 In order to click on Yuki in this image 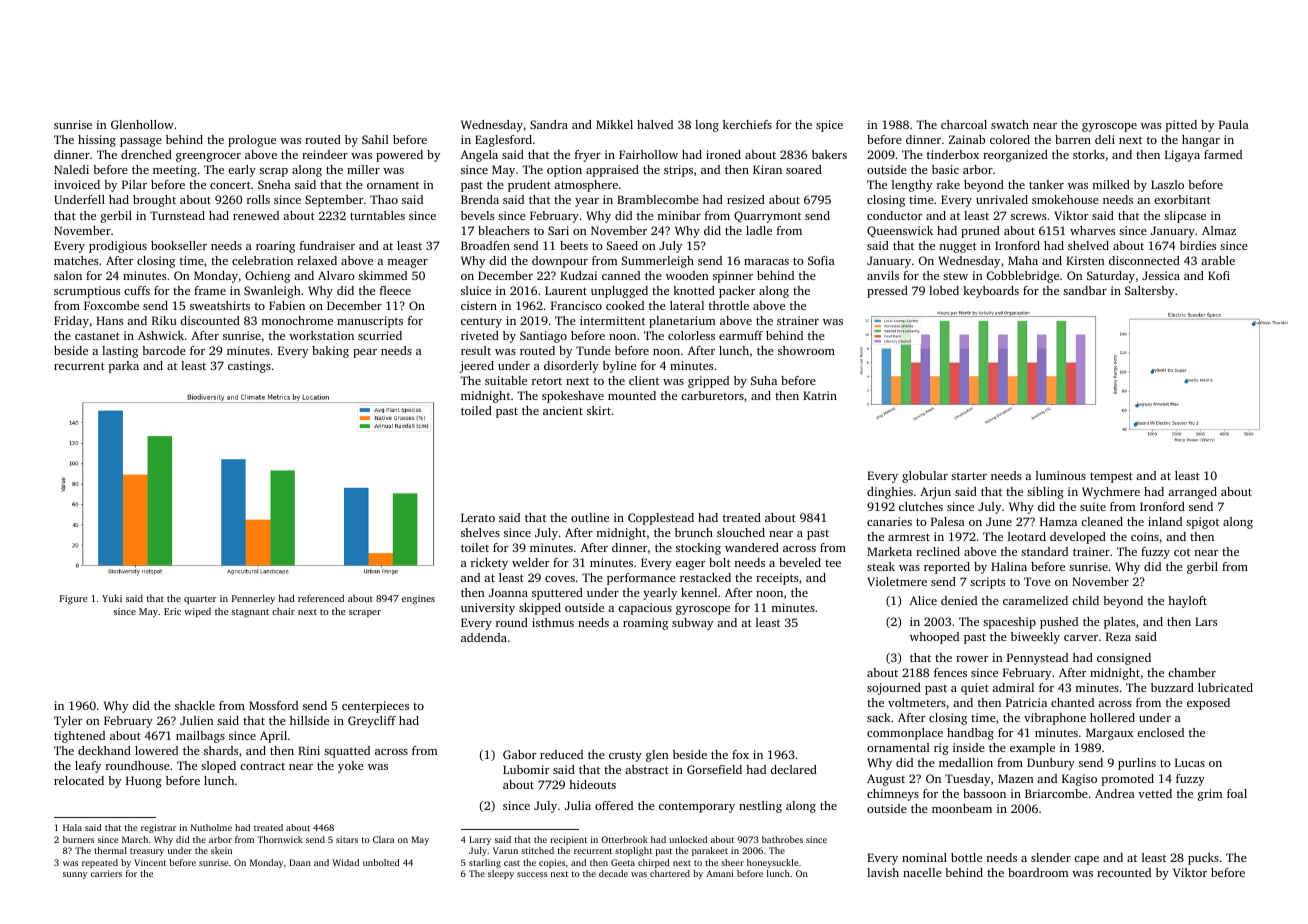, I will do `click(112, 598)`.
